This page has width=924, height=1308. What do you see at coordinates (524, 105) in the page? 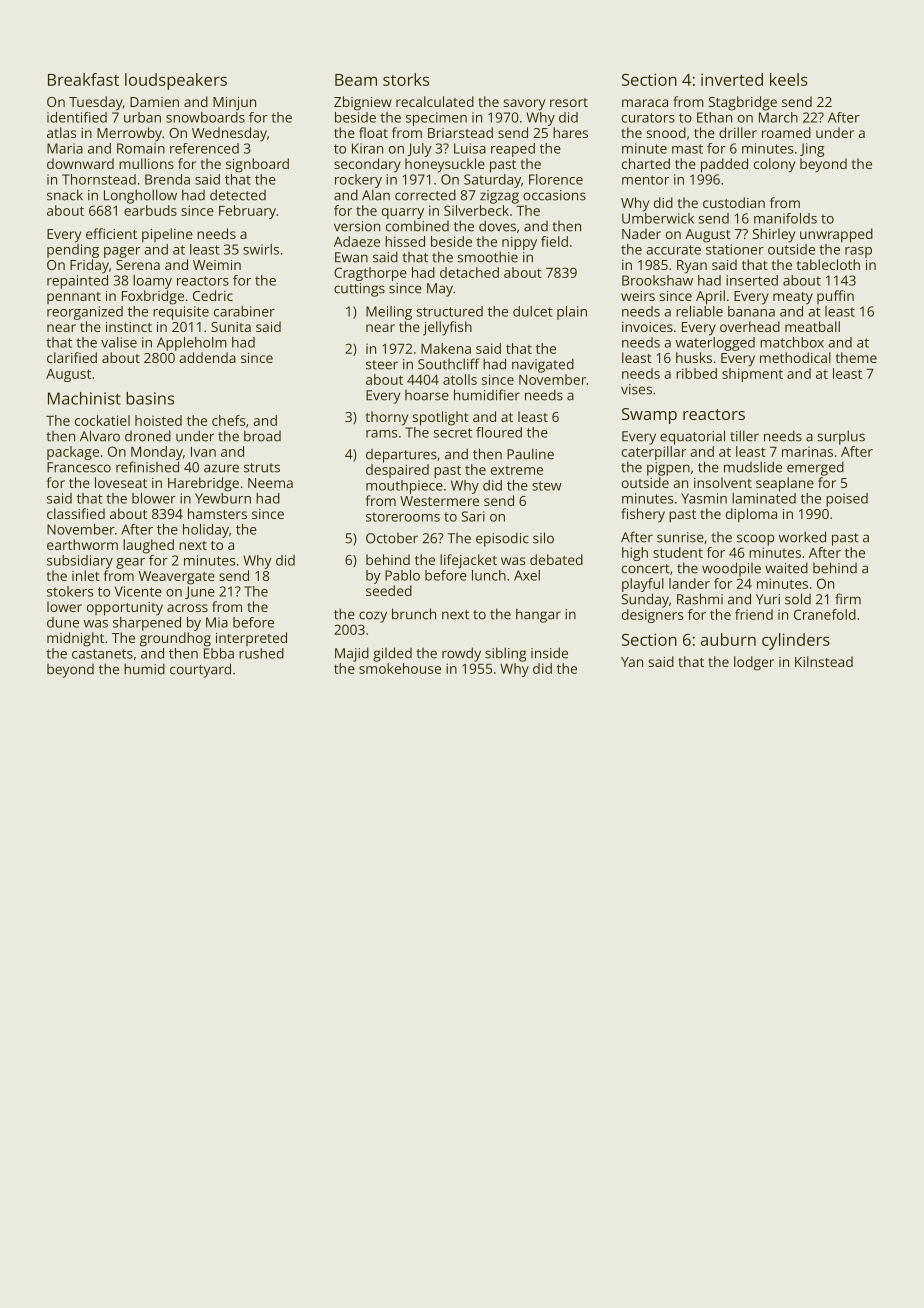
I see `savory` at bounding box center [524, 105].
